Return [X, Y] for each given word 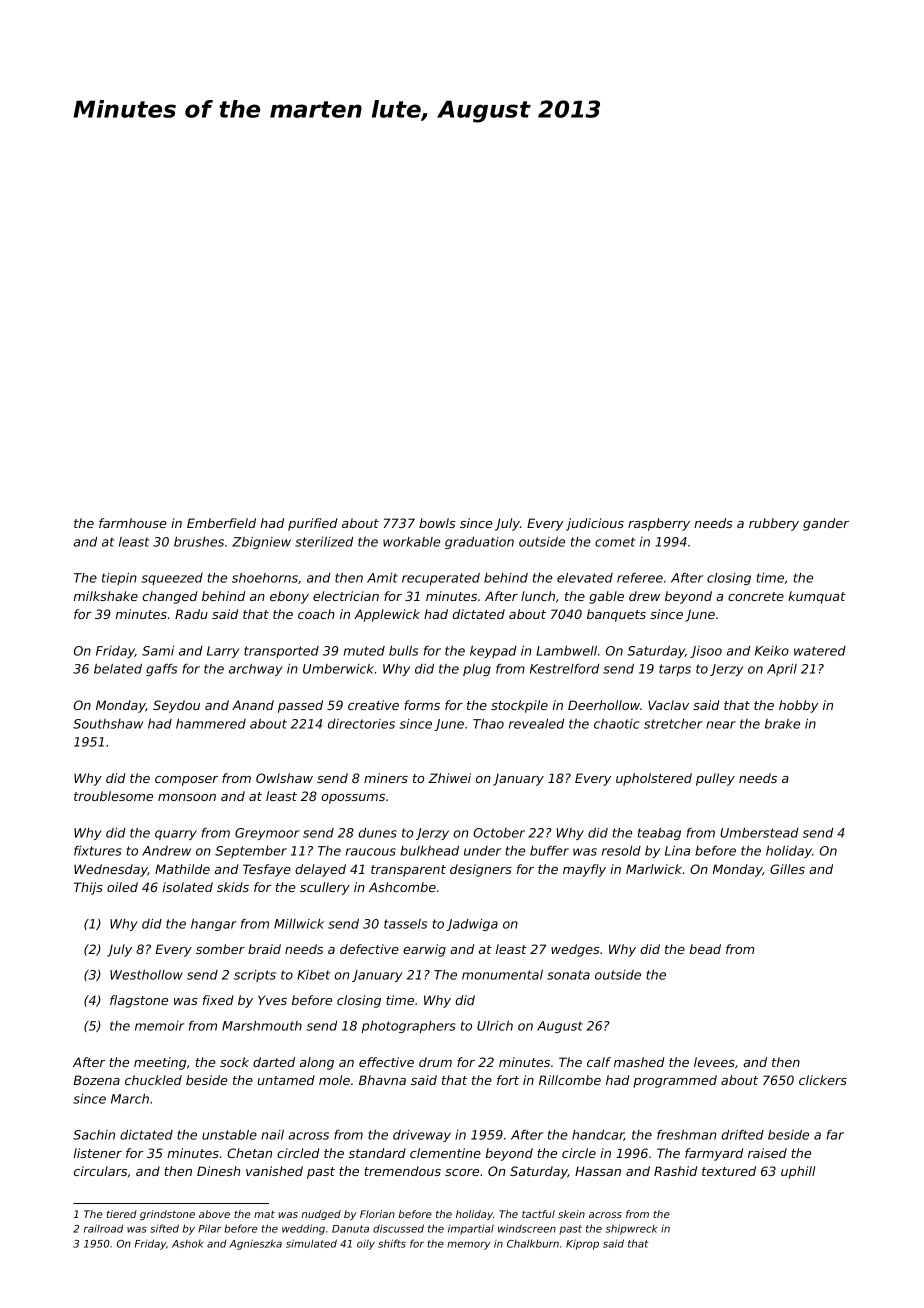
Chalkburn [533, 1244]
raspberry [659, 524]
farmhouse [133, 523]
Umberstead [759, 833]
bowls [437, 523]
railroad [103, 1228]
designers [481, 870]
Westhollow [146, 975]
